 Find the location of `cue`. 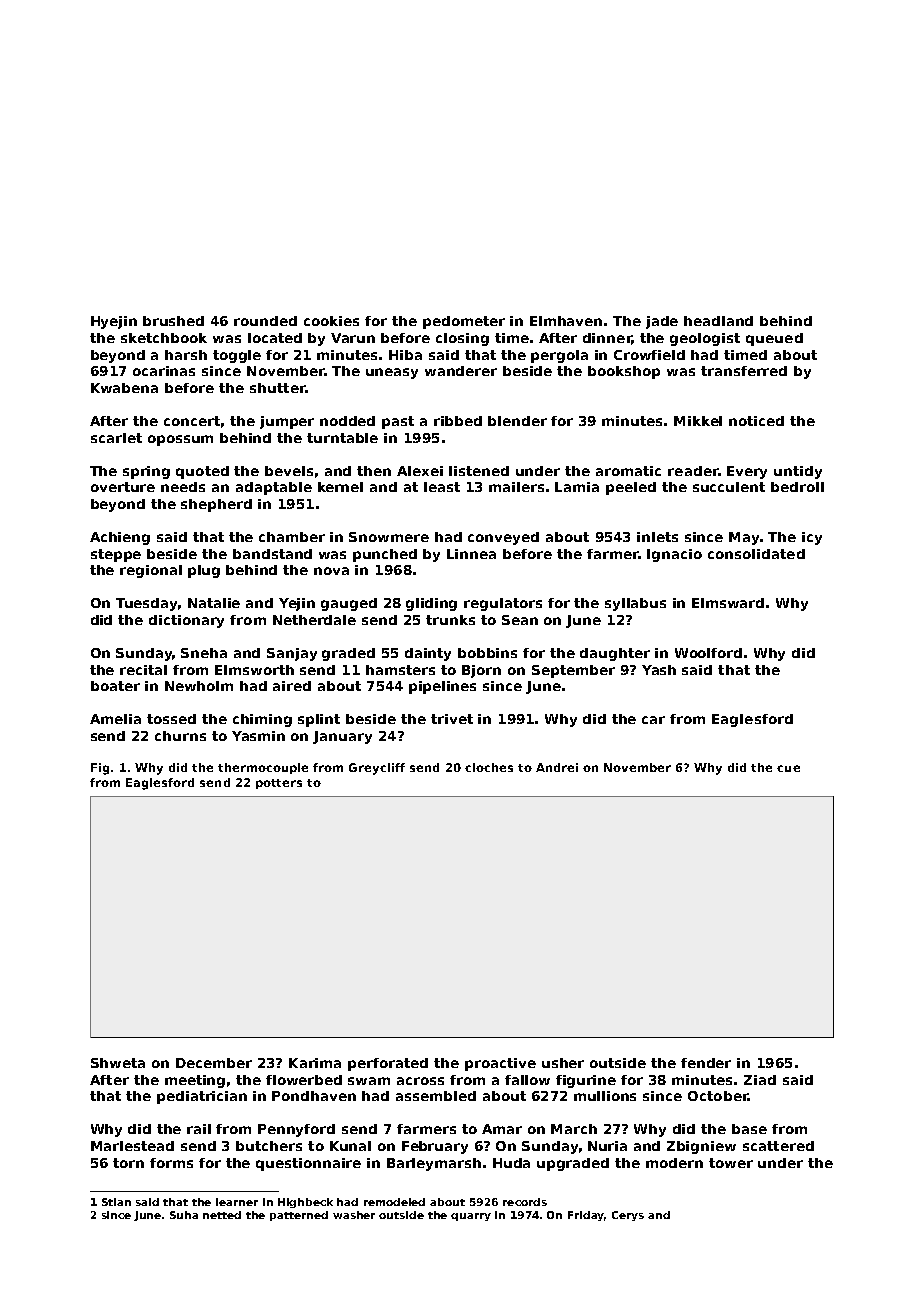

cue is located at coordinates (788, 768).
